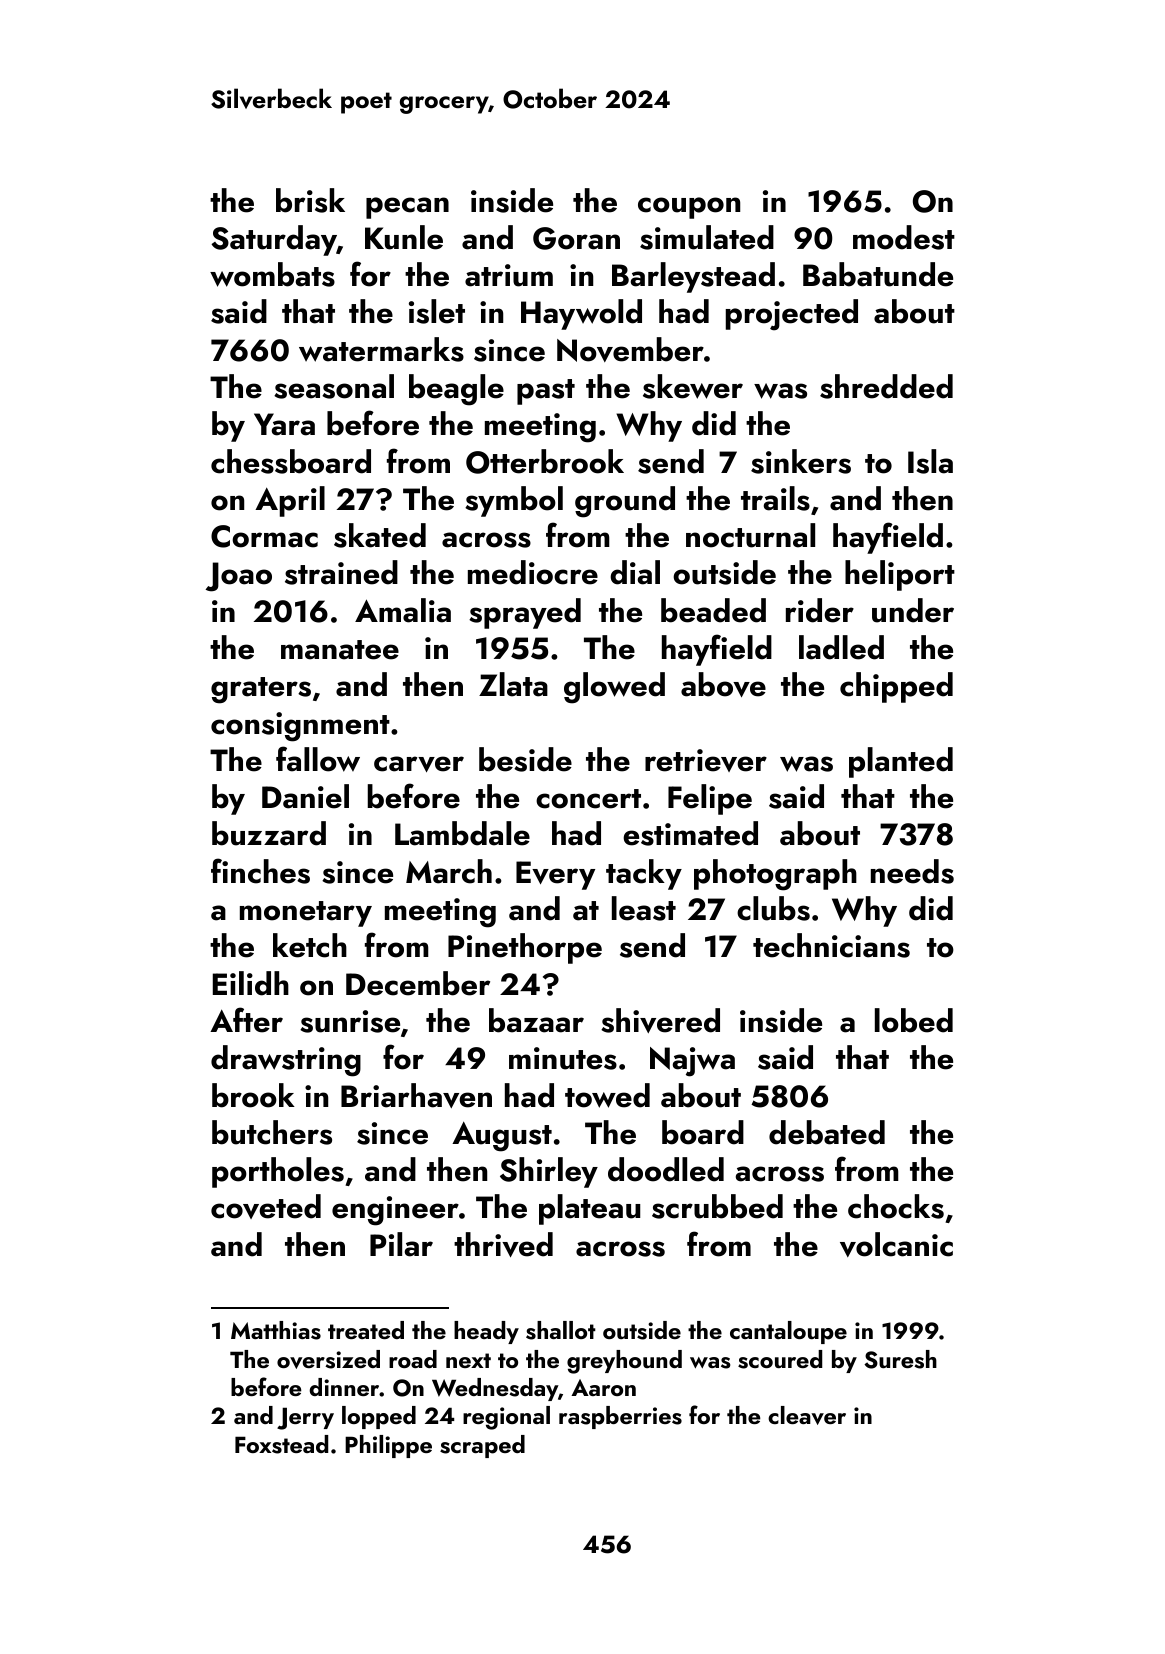 The width and height of the document is (1165, 1654). I want to click on coupon, so click(689, 208).
